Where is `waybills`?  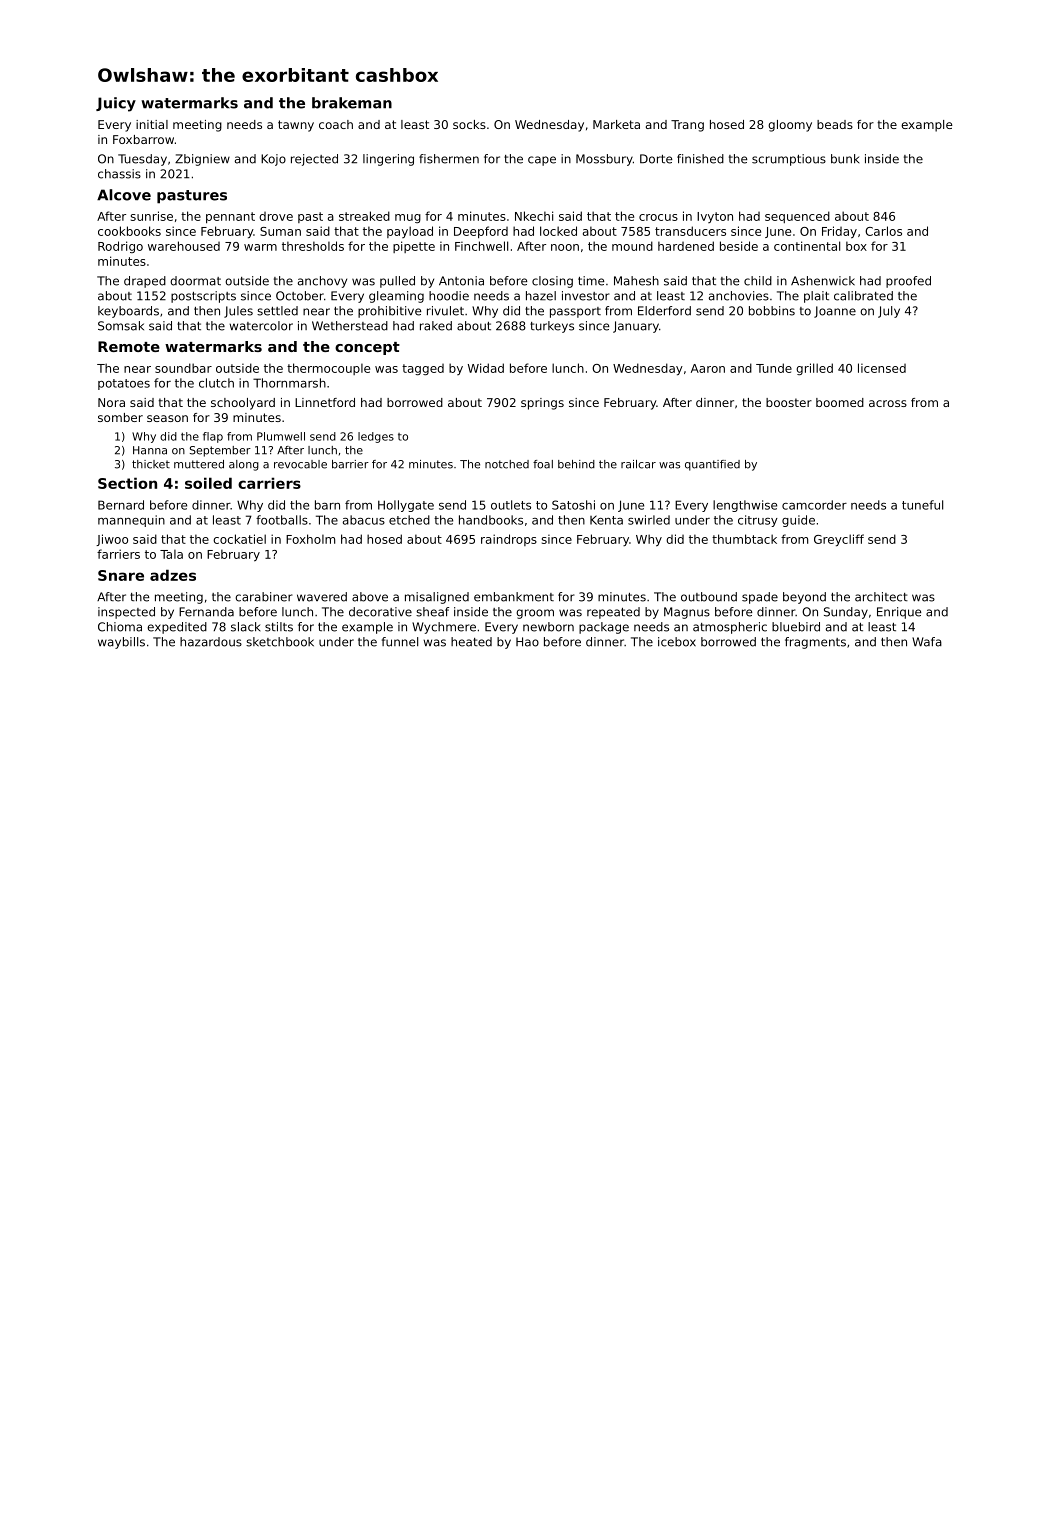 waybills is located at coordinates (121, 643).
